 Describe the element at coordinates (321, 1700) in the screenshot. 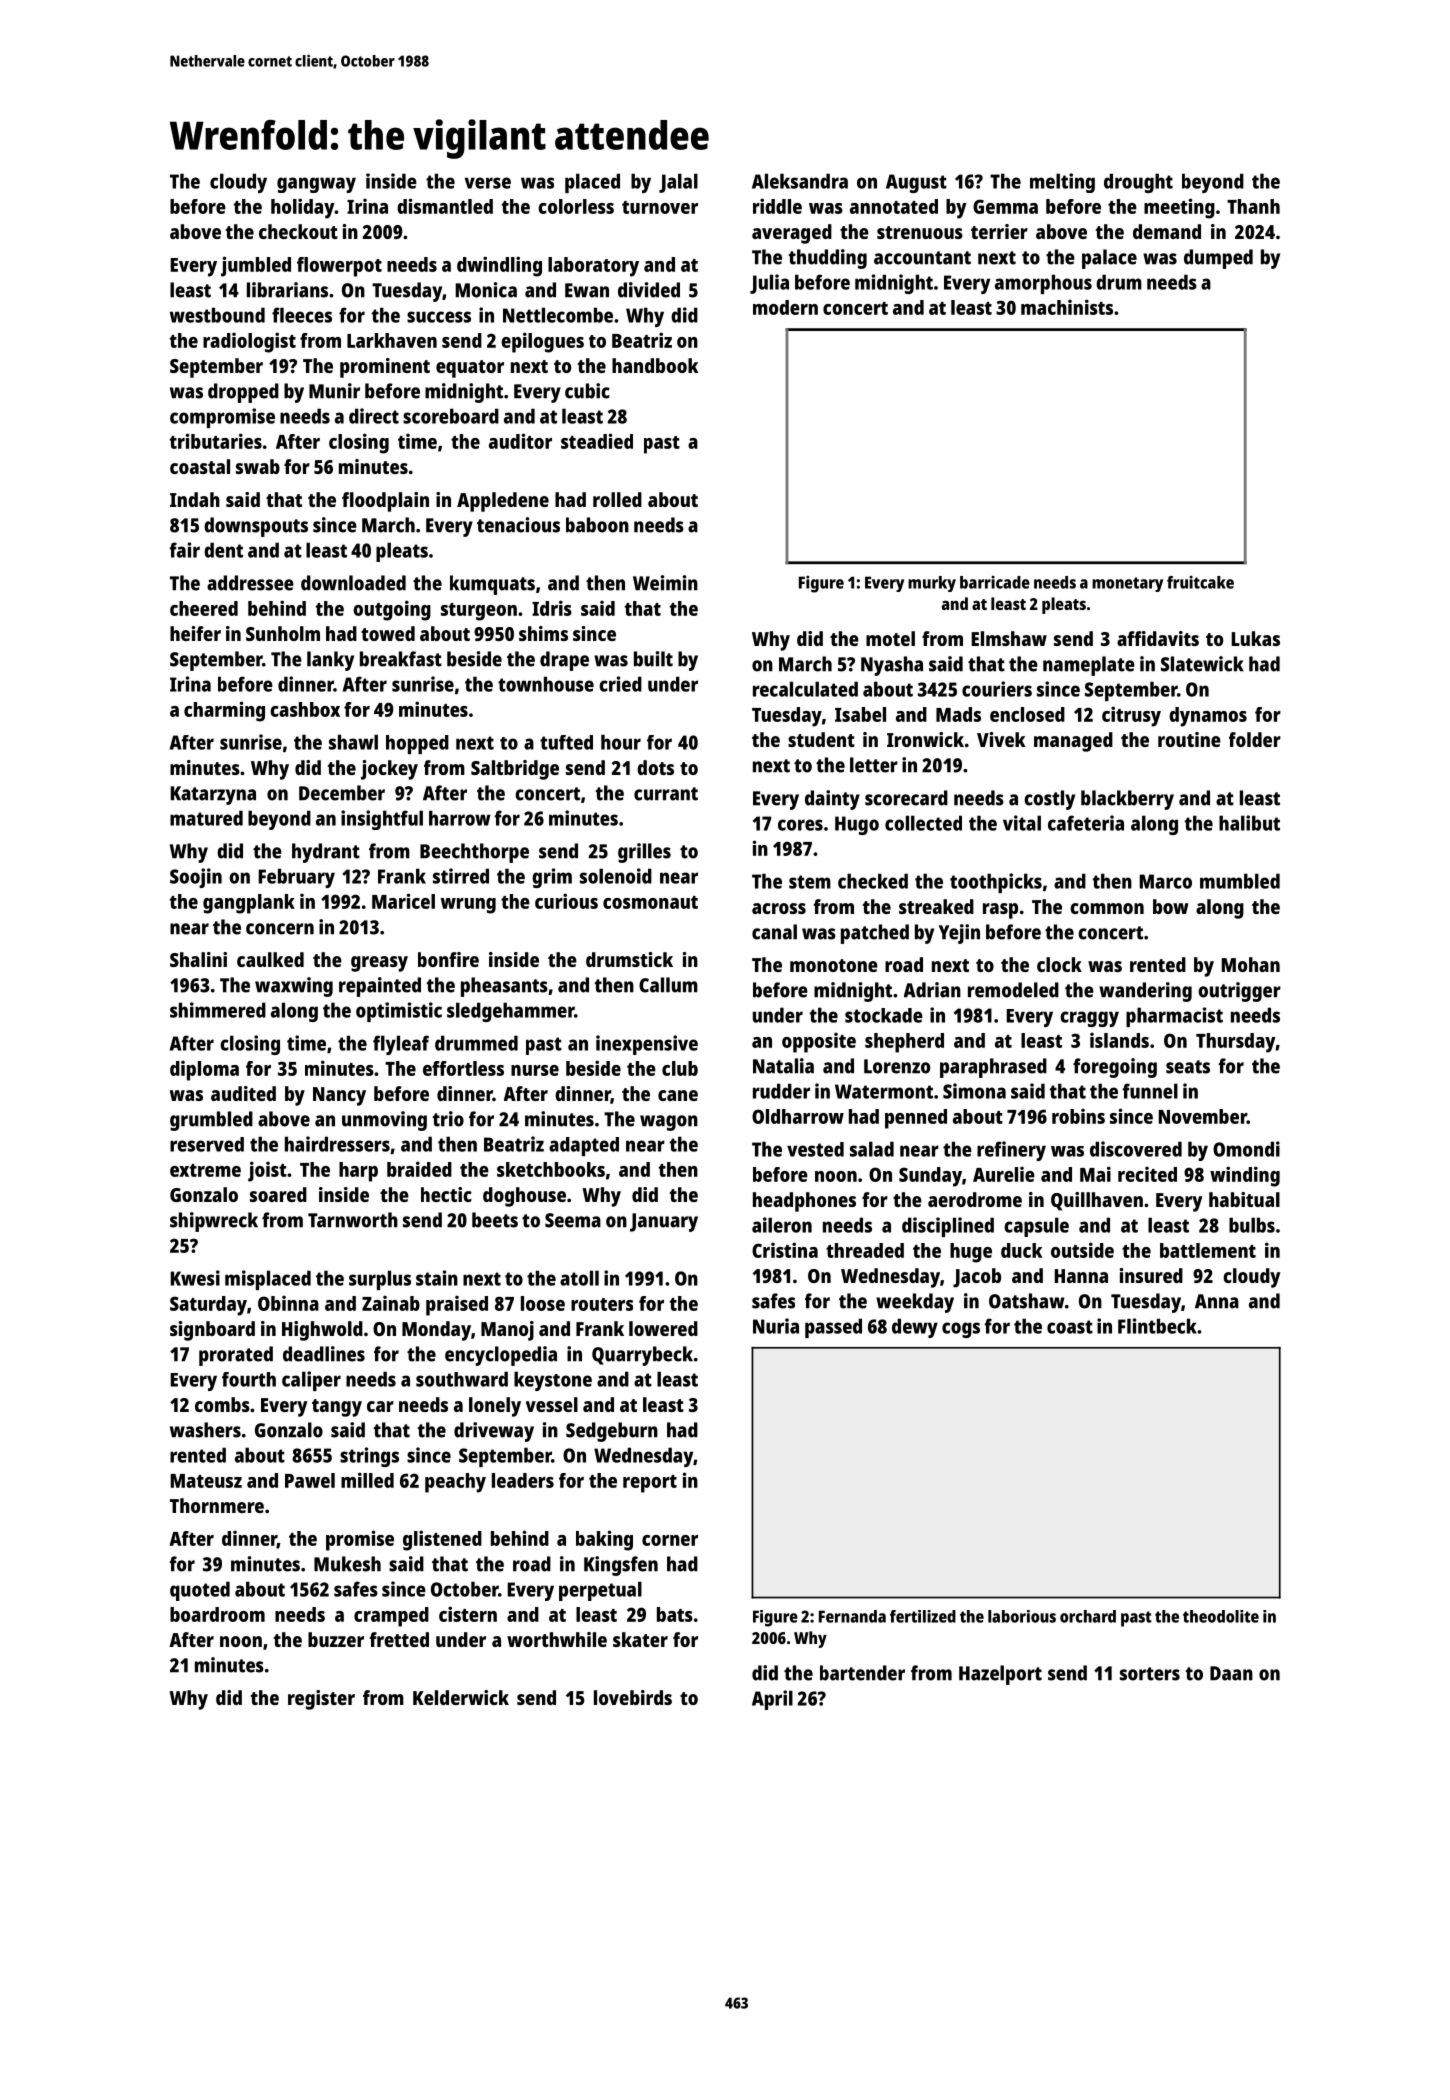

I see `register` at that location.
